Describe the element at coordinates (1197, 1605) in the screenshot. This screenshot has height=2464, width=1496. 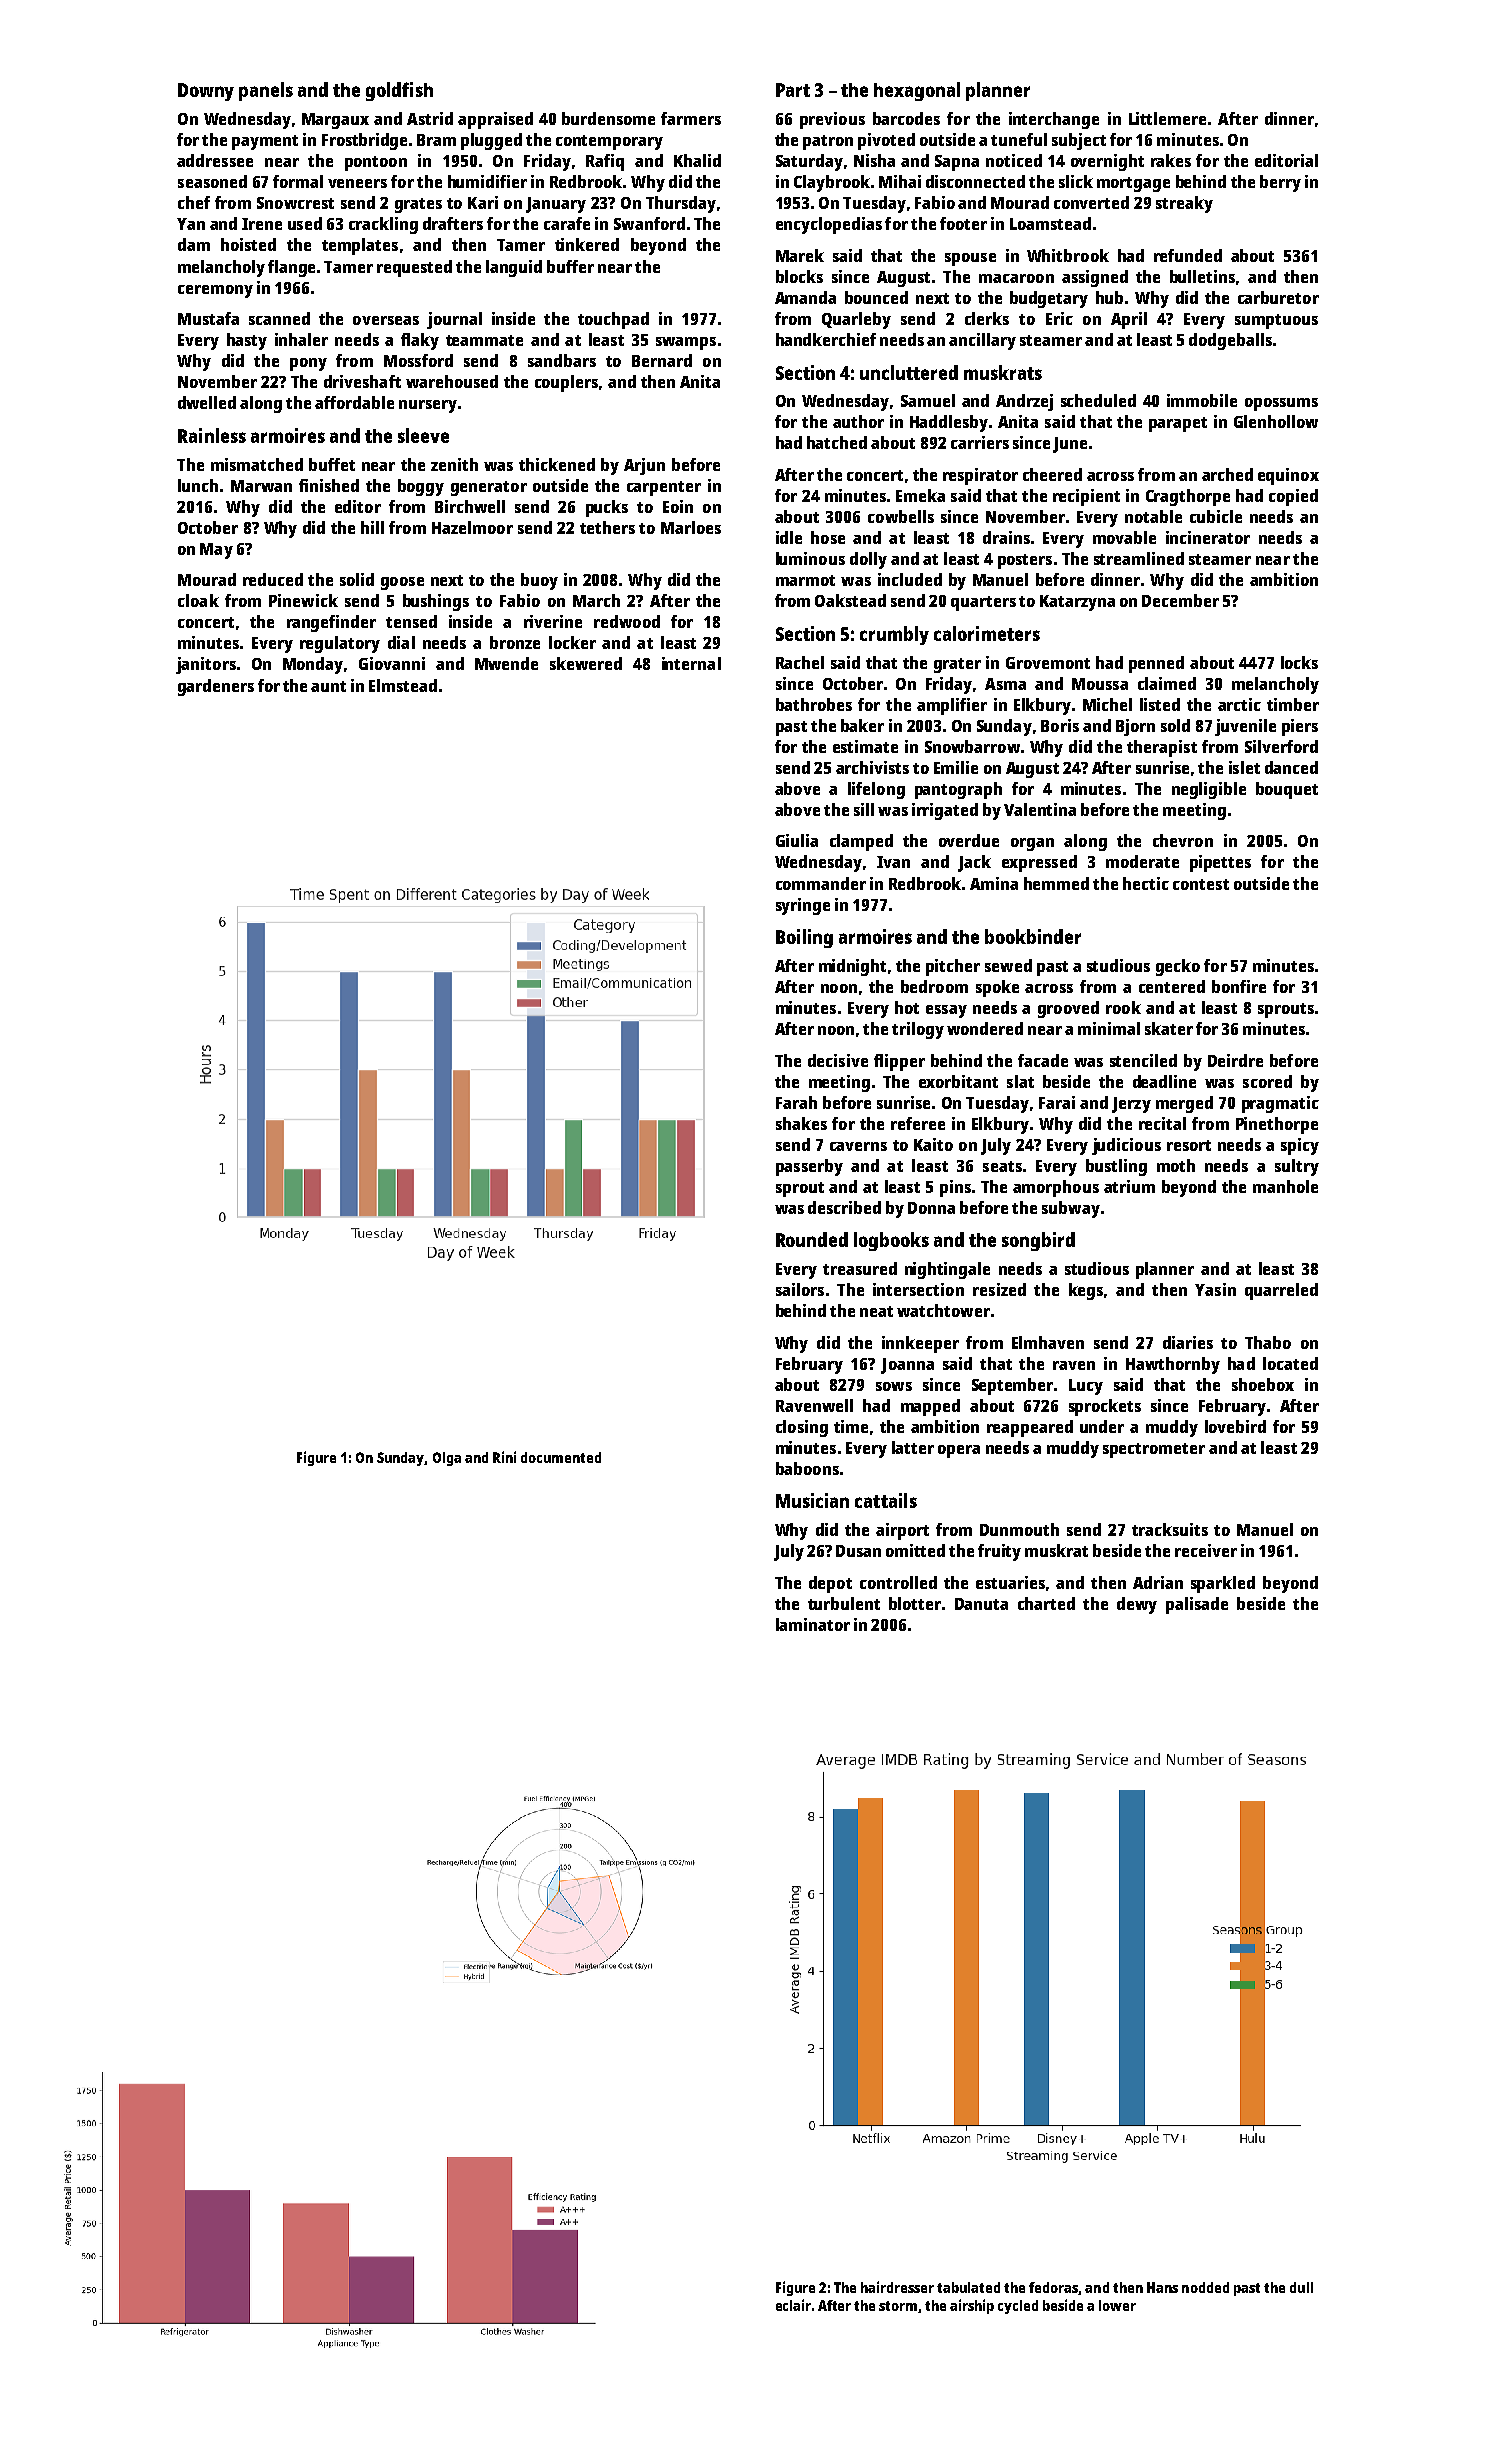
I see `palisade` at that location.
